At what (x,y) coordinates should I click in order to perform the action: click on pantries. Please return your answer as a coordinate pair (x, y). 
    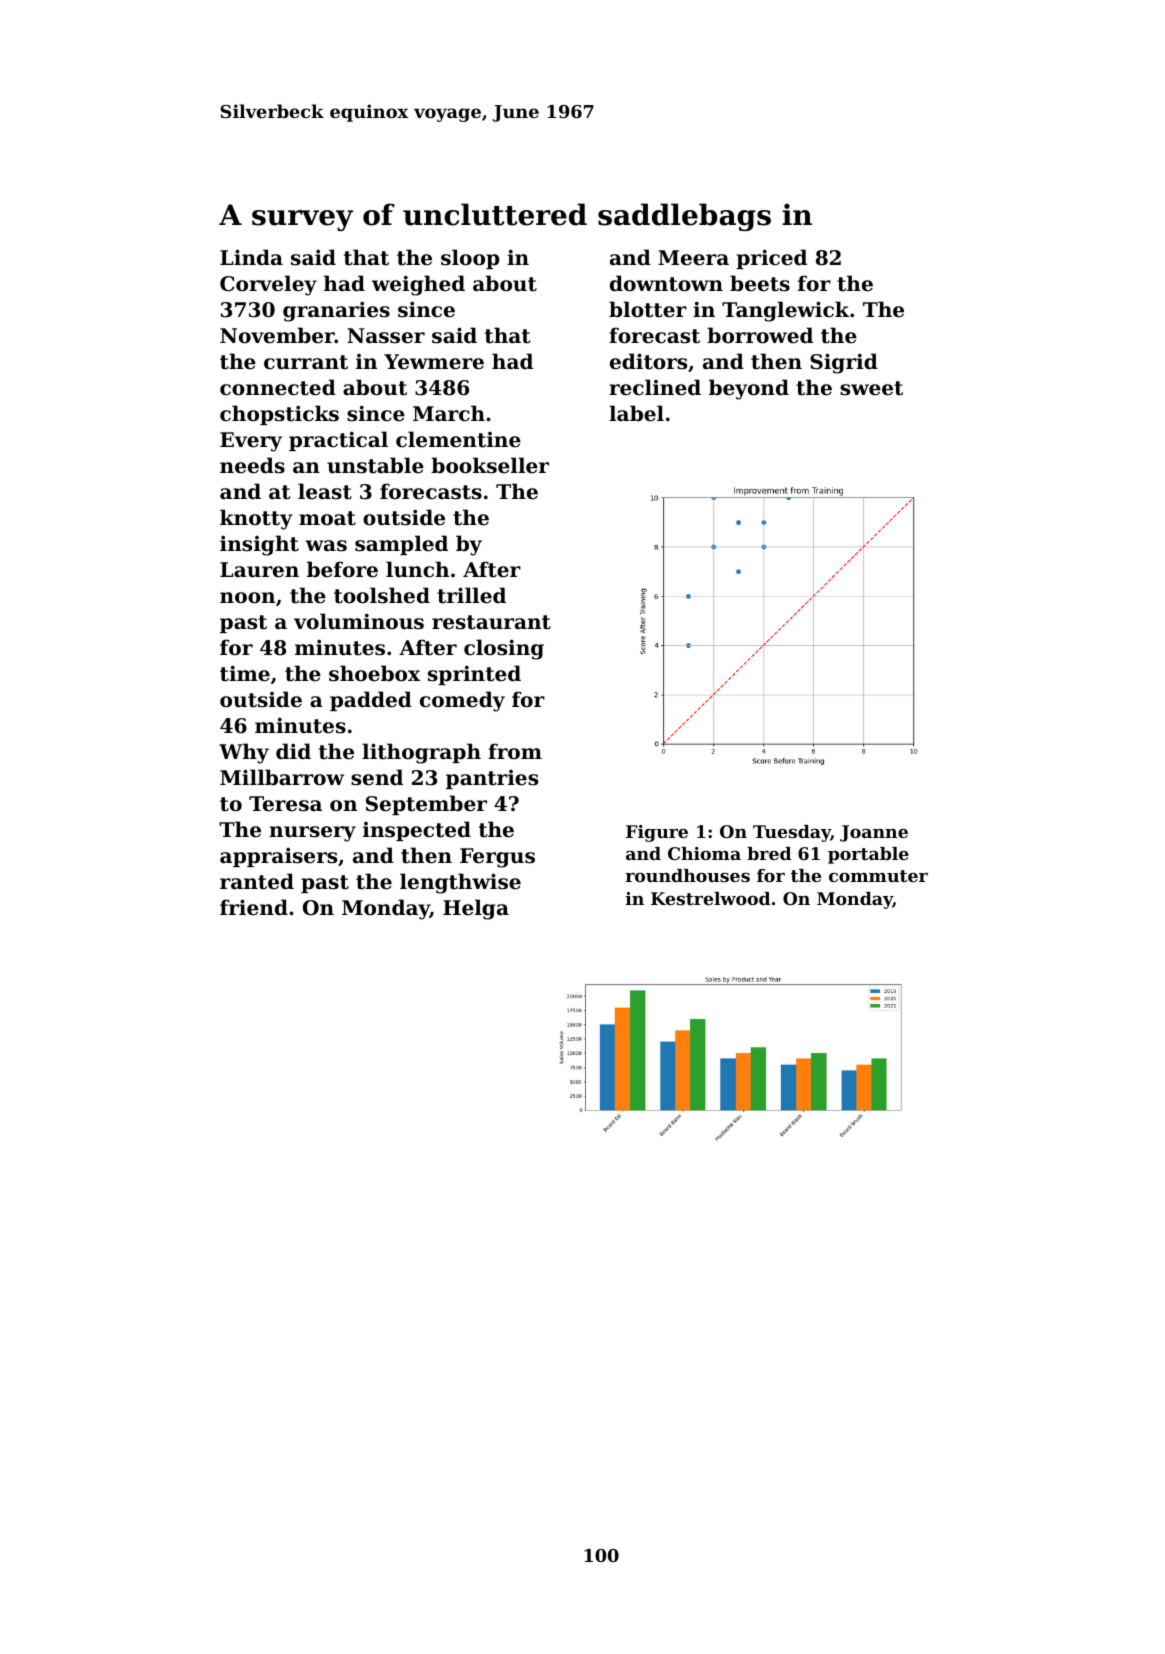
    Looking at the image, I should click on (492, 779).
